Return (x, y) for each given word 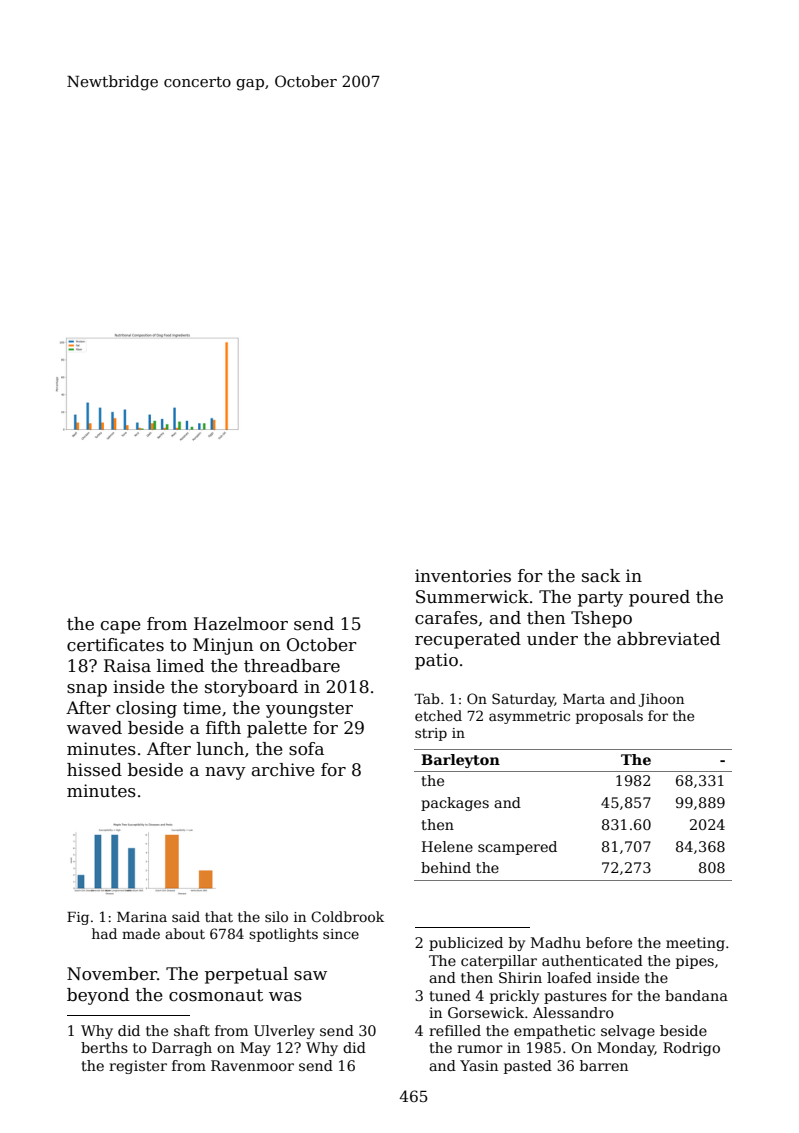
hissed (94, 770)
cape (121, 627)
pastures (575, 997)
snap (87, 690)
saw (310, 976)
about (185, 933)
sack (601, 576)
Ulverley (284, 1032)
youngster (309, 710)
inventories (463, 576)
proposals (609, 717)
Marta (584, 699)
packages (455, 804)
